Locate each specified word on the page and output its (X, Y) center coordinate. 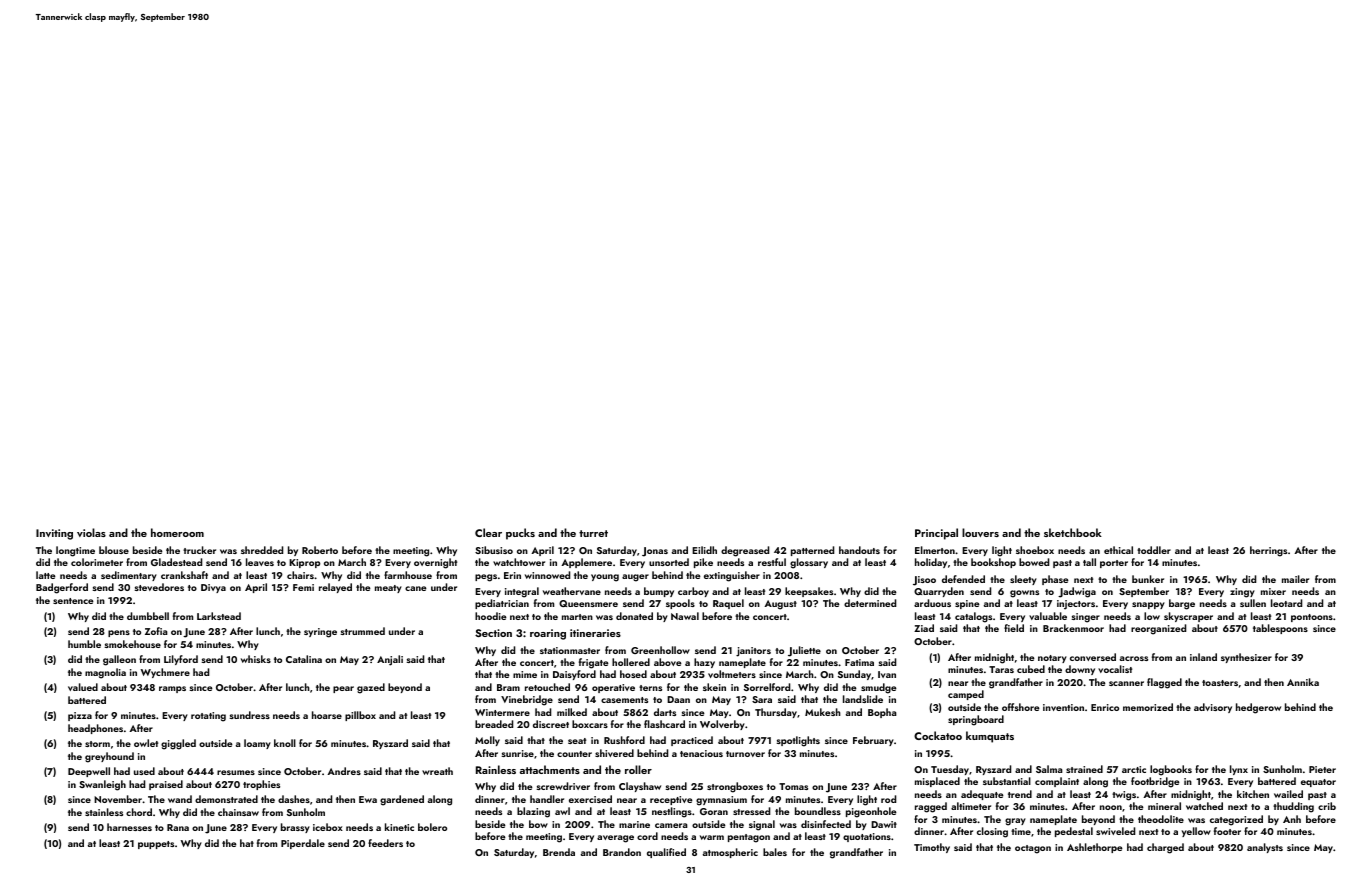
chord (139, 812)
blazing (533, 812)
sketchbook (1073, 532)
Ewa (368, 799)
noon (1111, 807)
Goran (714, 811)
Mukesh (823, 712)
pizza (80, 716)
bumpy (659, 592)
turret (593, 533)
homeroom (177, 532)
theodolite (1161, 819)
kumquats (990, 737)
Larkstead (219, 616)
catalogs (973, 617)
